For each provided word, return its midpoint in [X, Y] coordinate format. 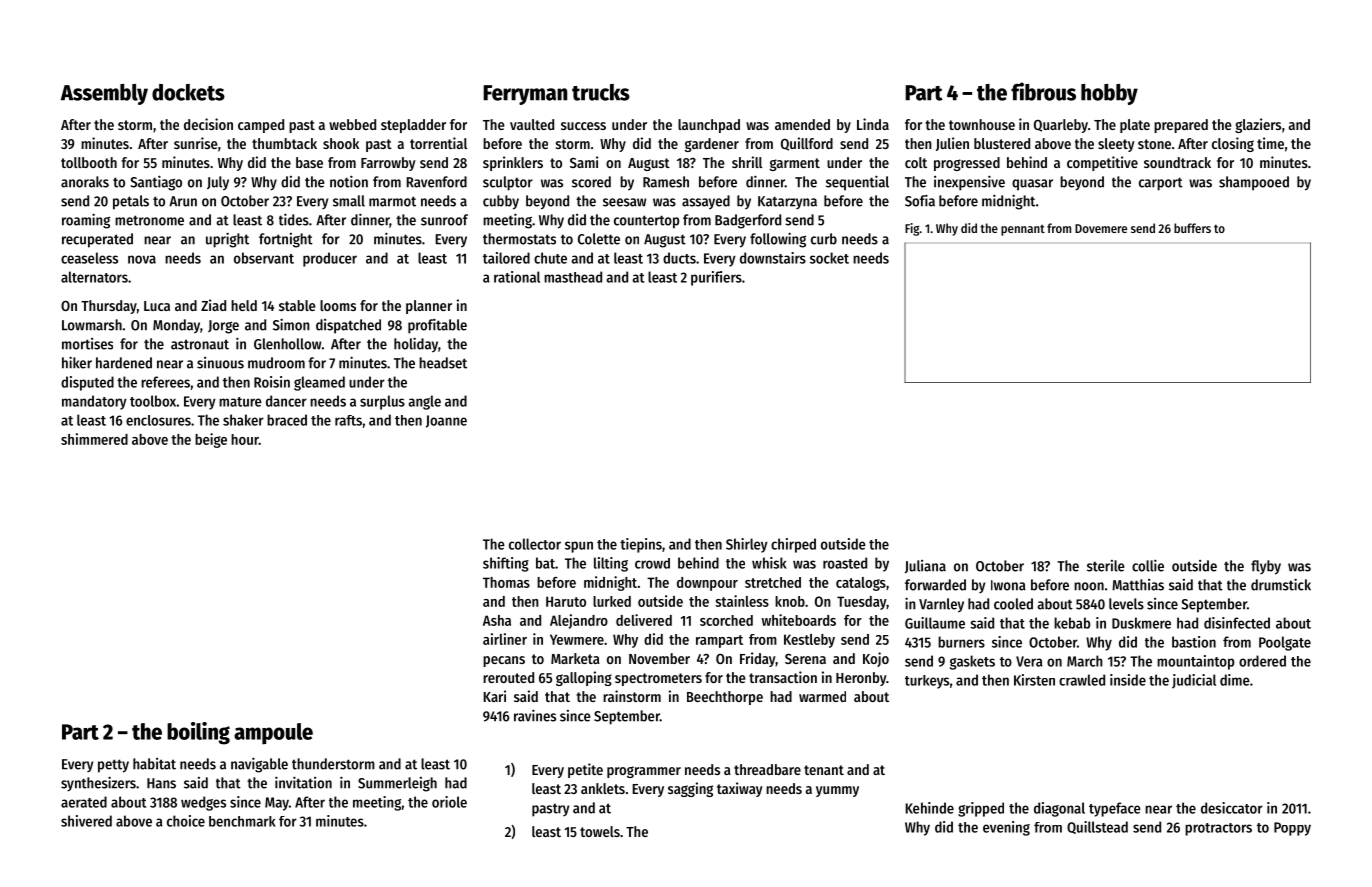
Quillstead [1097, 827]
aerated [84, 802]
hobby [1109, 94]
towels [600, 831]
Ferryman [525, 95]
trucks [601, 92]
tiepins [641, 545]
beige [211, 440]
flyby [1266, 567]
